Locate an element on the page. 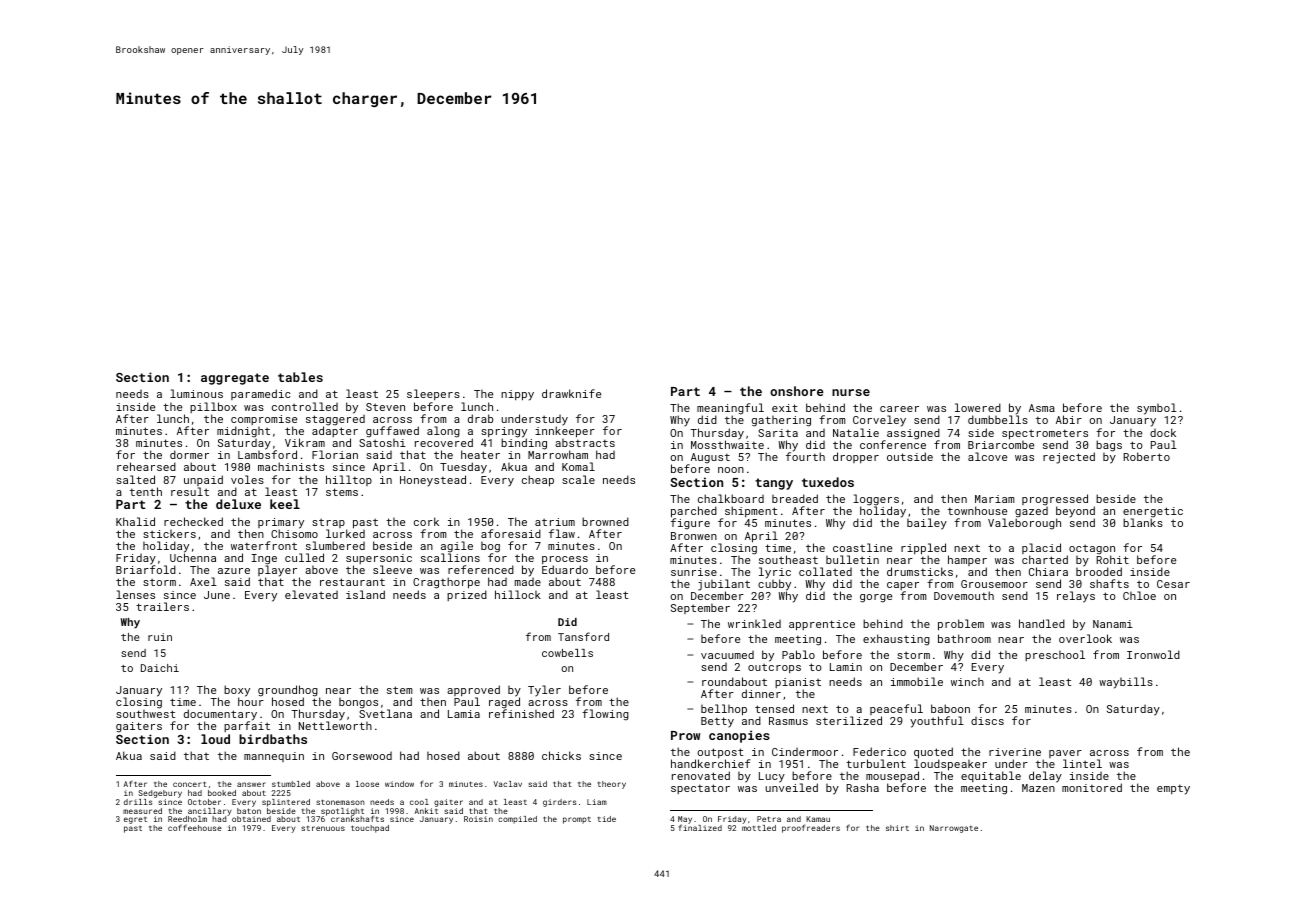 The height and width of the image is (924, 1308). booked is located at coordinates (222, 793).
